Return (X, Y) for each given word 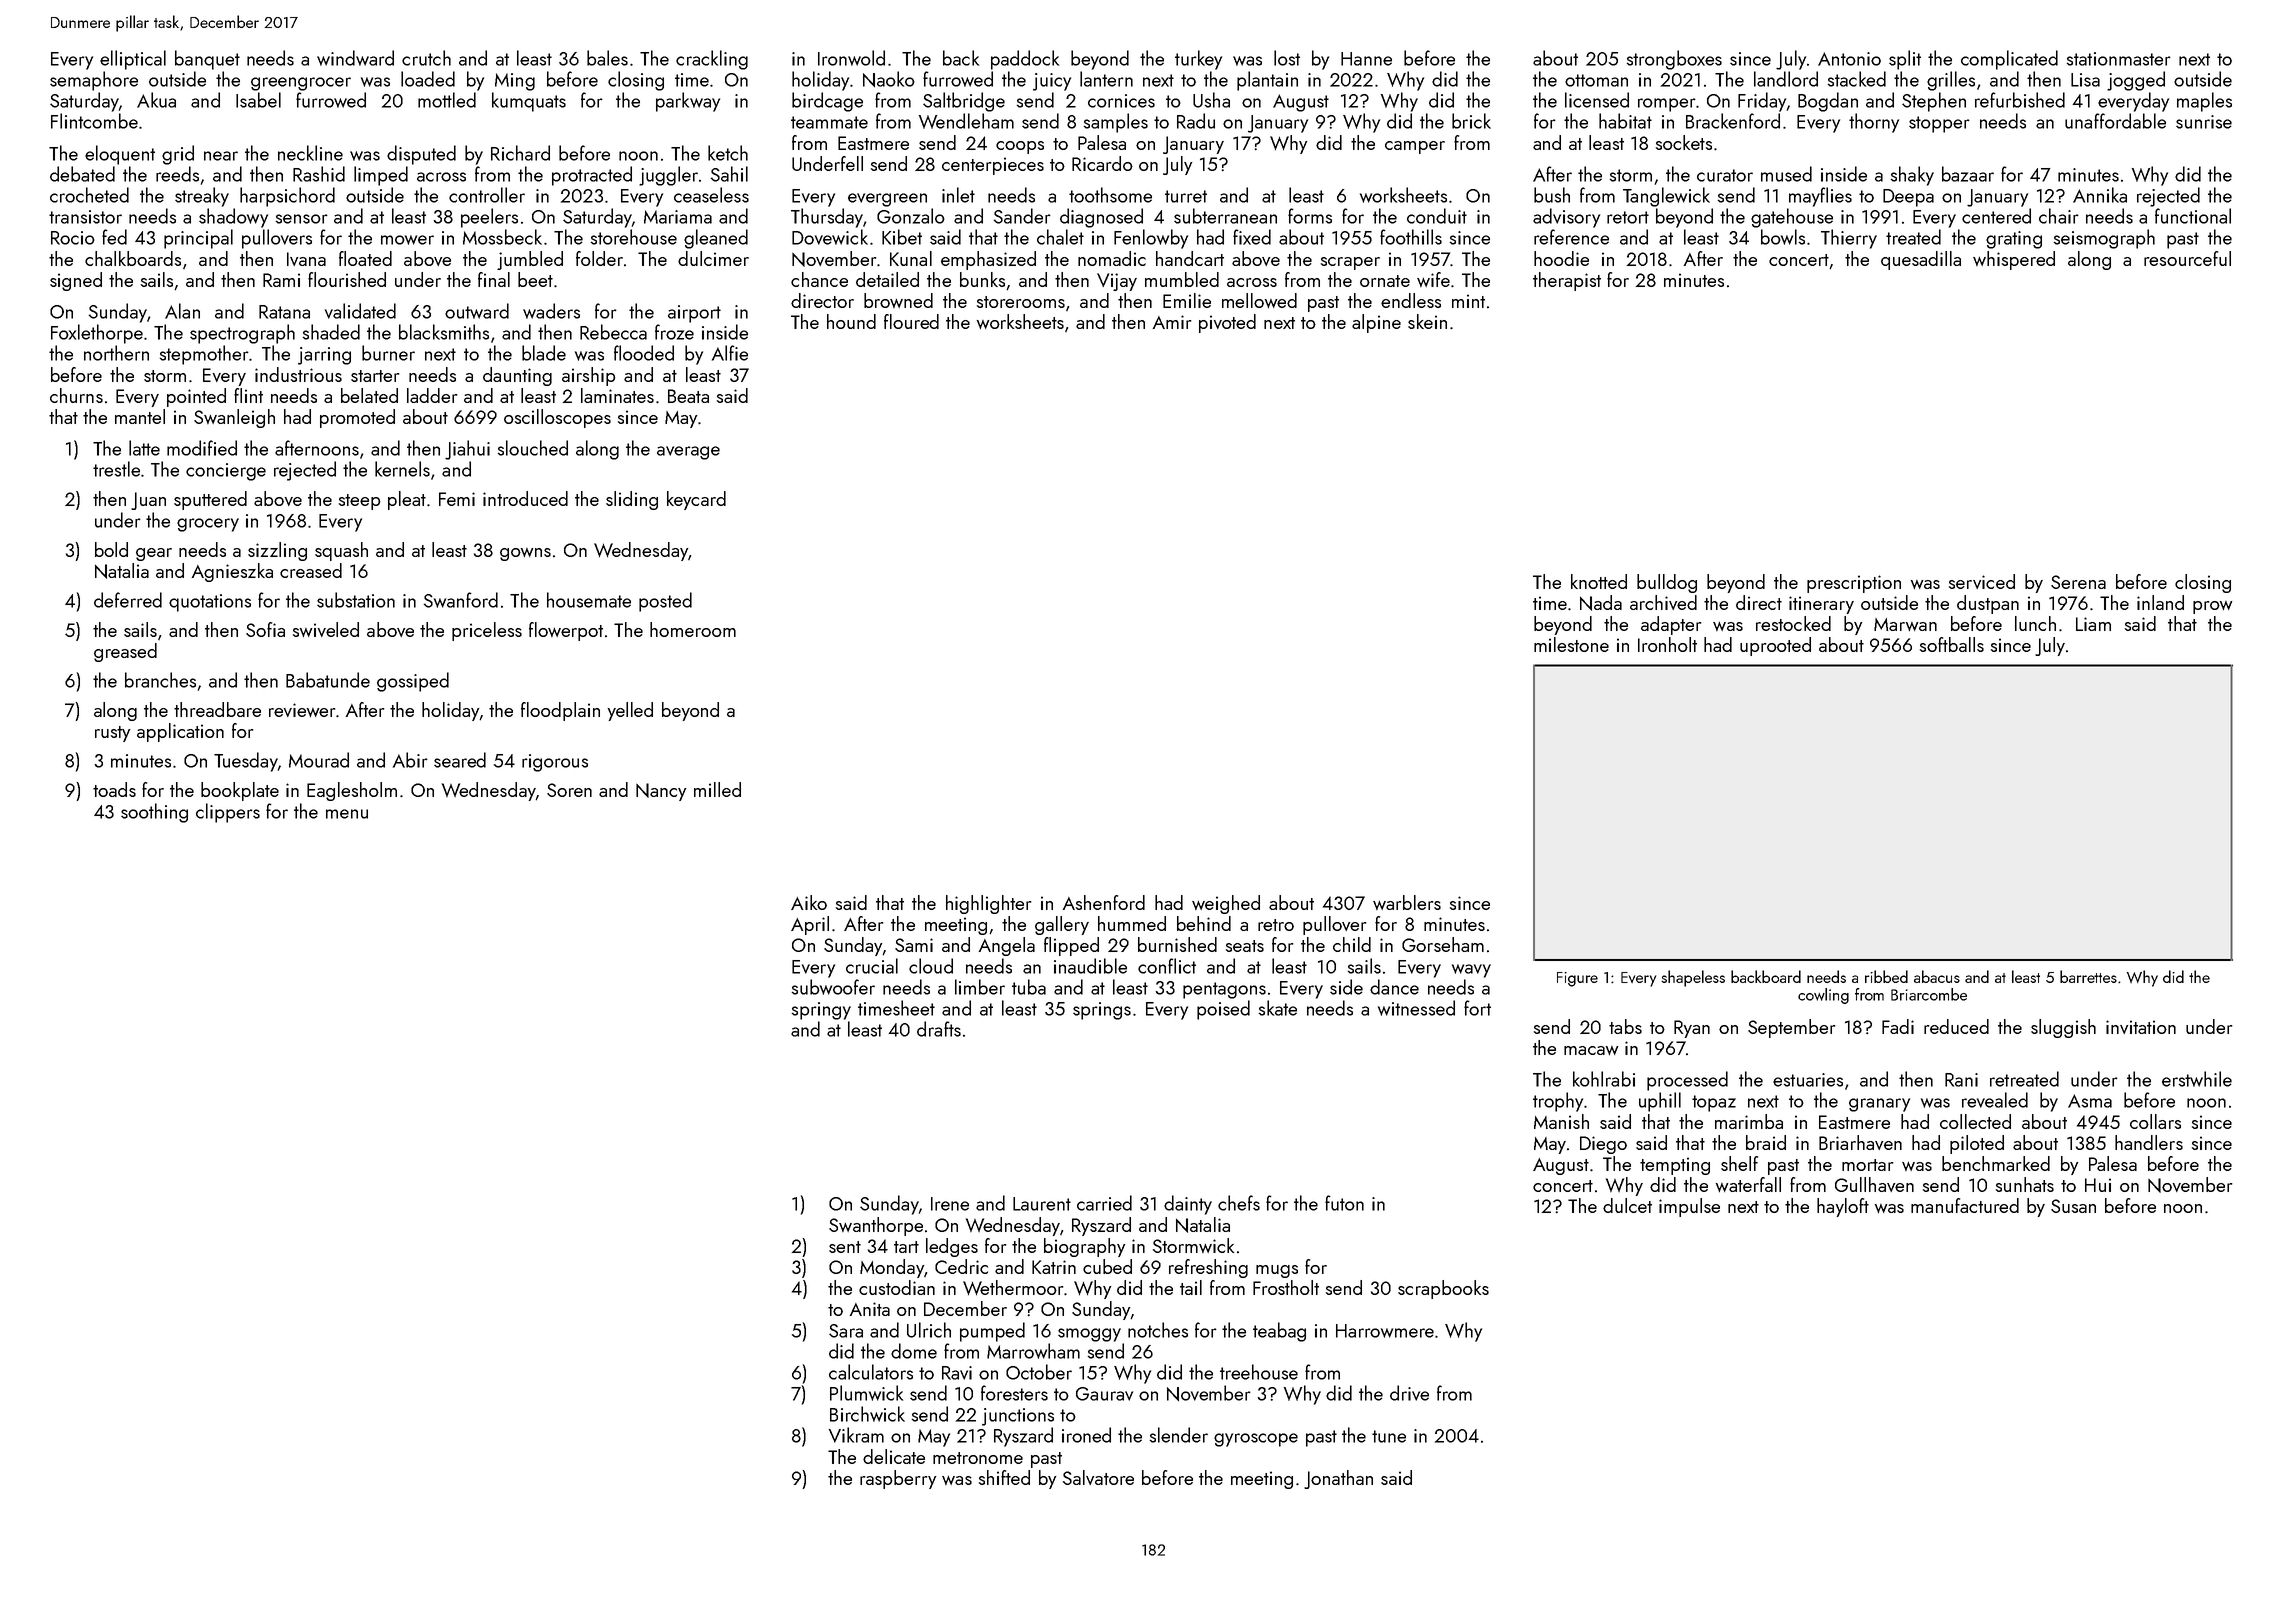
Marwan (1905, 624)
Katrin (1054, 1267)
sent (845, 1247)
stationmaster (2119, 59)
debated (82, 174)
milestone (1571, 644)
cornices (1121, 101)
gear (154, 554)
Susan (2073, 1206)
